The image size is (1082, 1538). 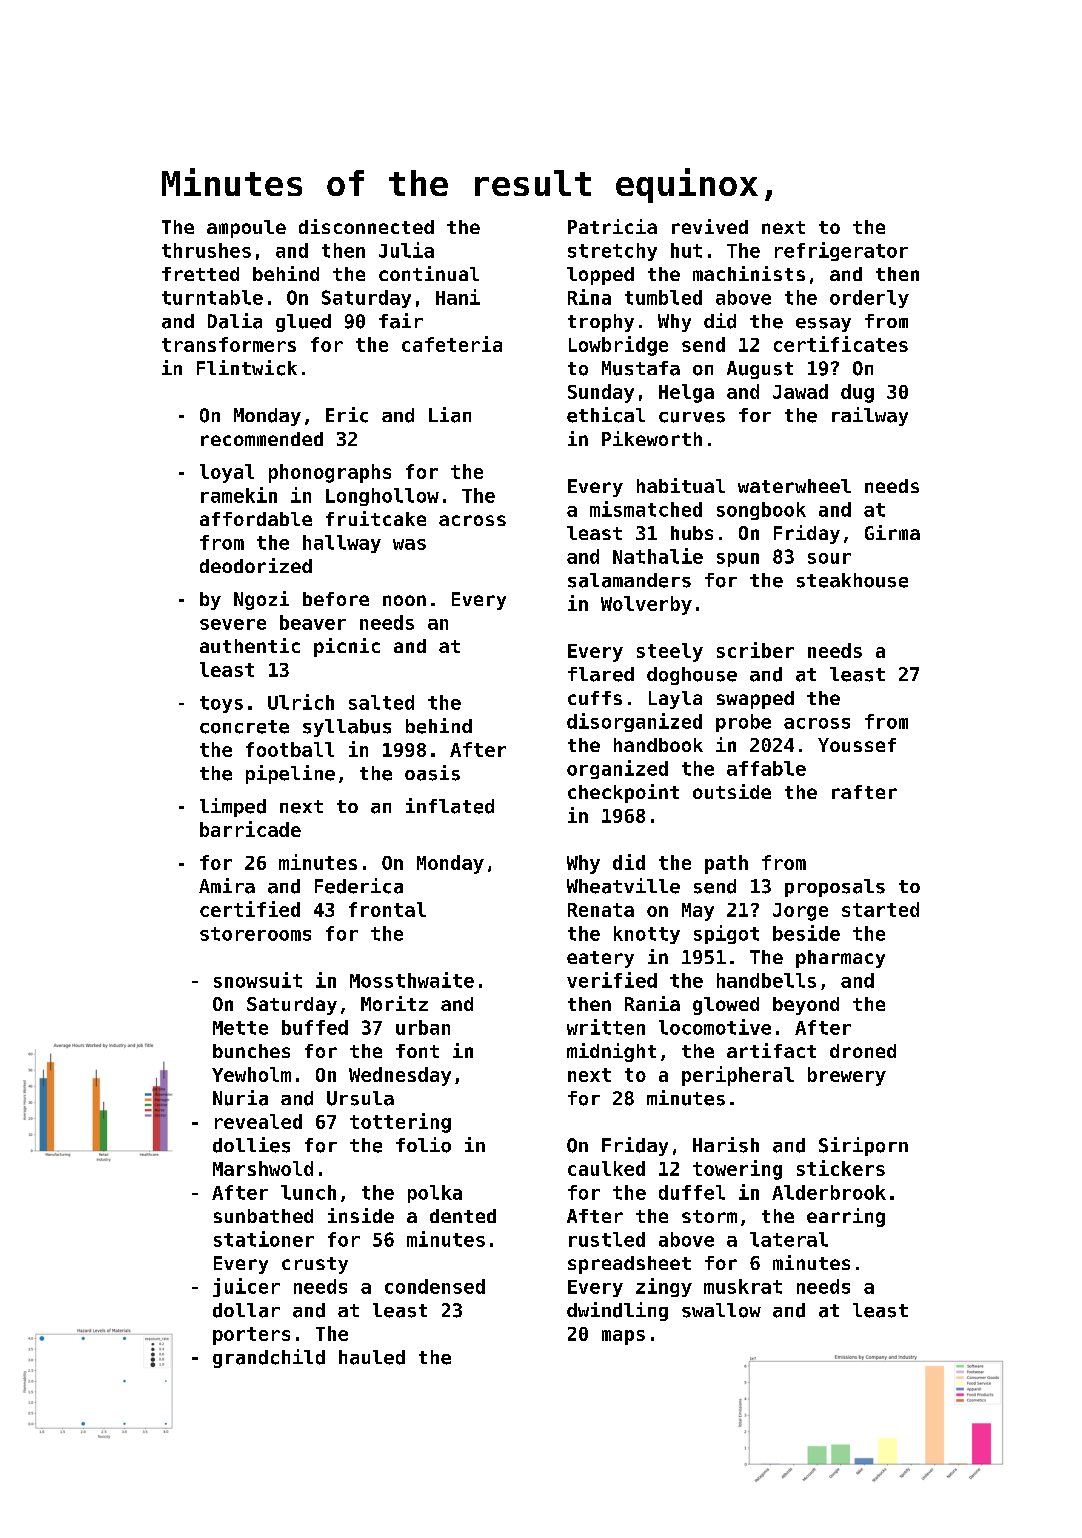 I want to click on stickers, so click(x=841, y=1168).
